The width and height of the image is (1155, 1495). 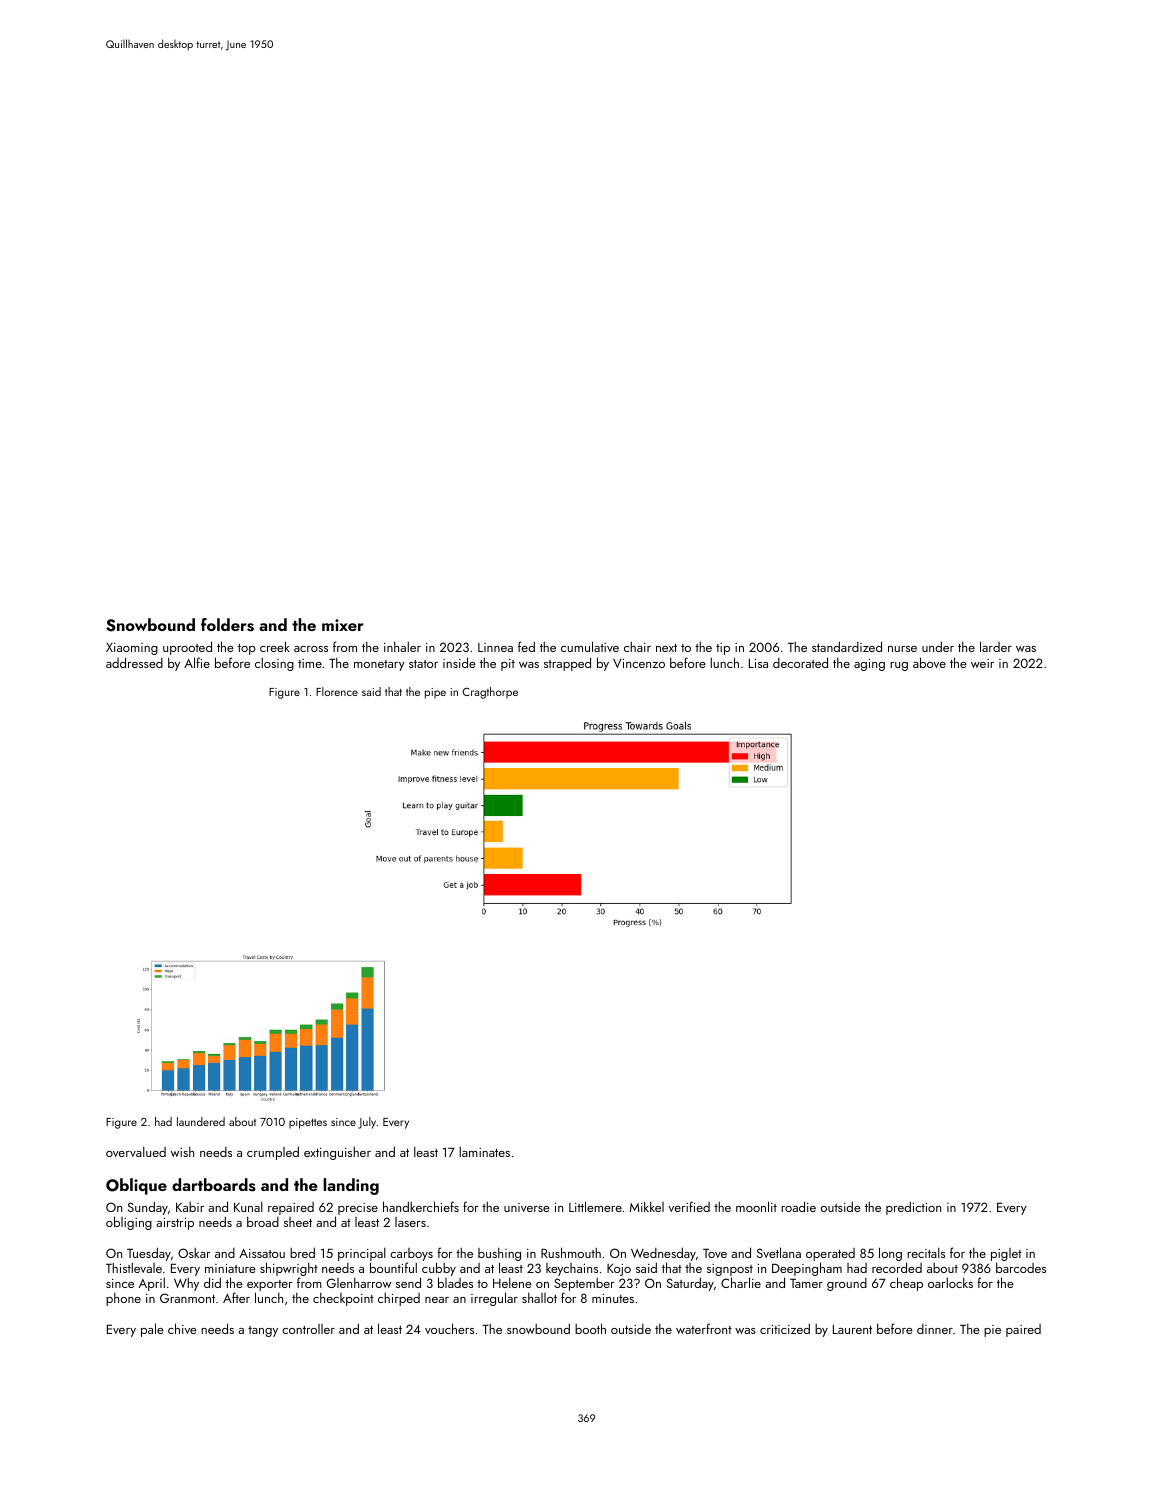 What do you see at coordinates (275, 646) in the image?
I see `creek` at bounding box center [275, 646].
